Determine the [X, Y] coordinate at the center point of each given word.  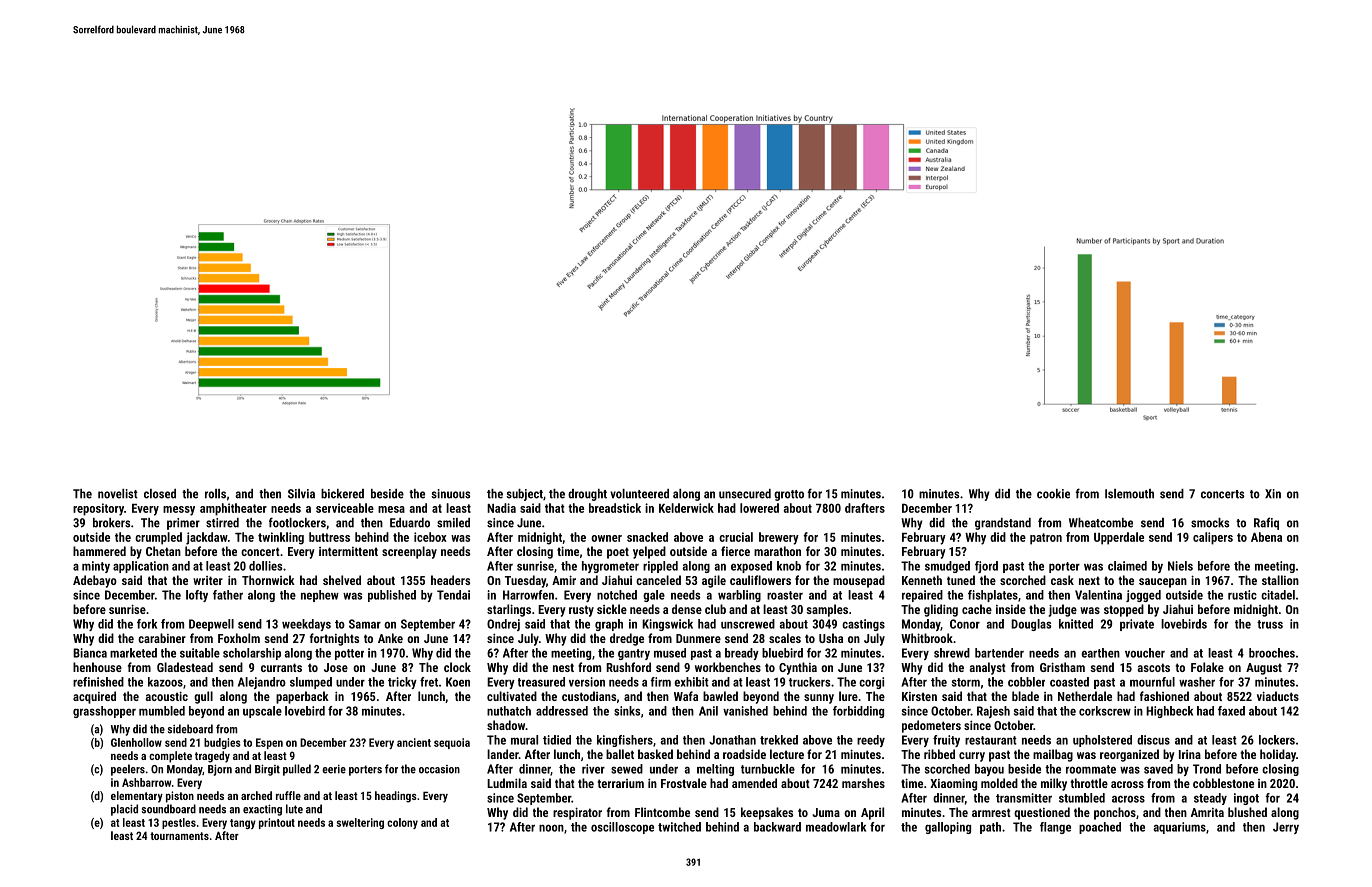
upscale [262, 712]
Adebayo [95, 581]
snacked [647, 537]
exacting [262, 810]
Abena [1266, 537]
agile [714, 581]
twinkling [281, 538]
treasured [541, 682]
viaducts [1278, 696]
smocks [1210, 523]
